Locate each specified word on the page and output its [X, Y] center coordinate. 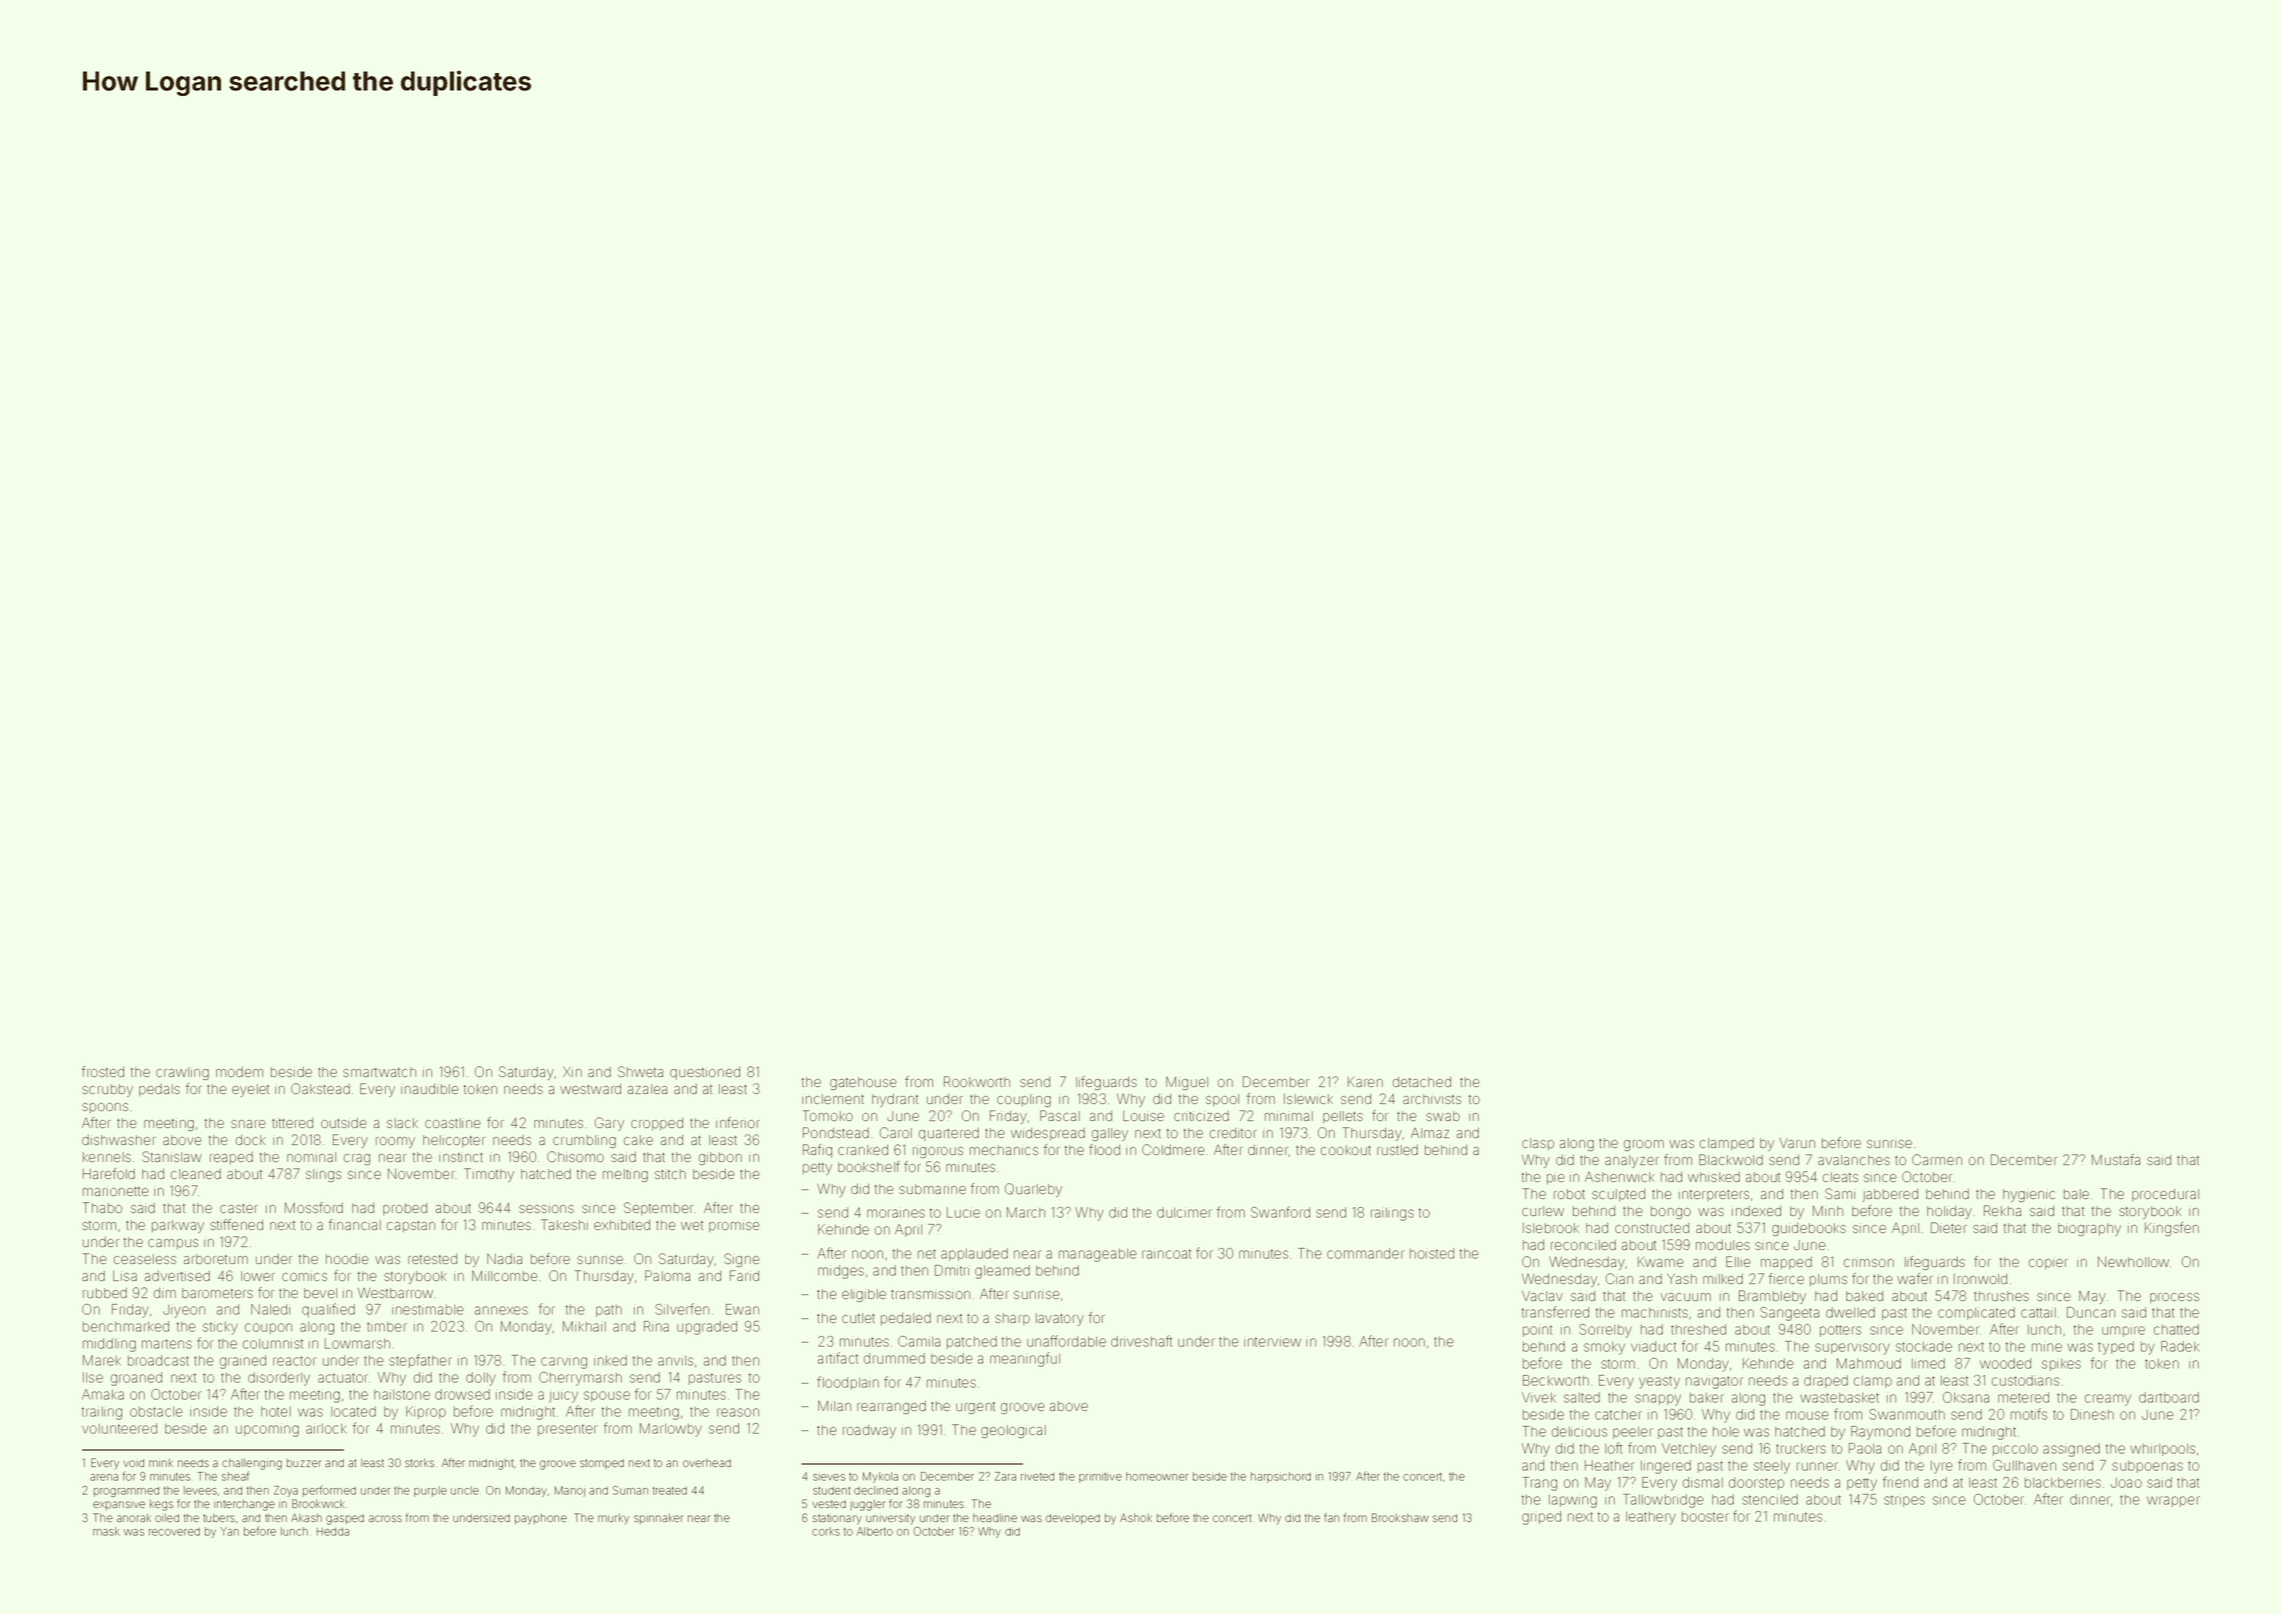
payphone [541, 1519]
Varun [1797, 1143]
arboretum [216, 1259]
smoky [1604, 1348]
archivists [1432, 1099]
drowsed [462, 1394]
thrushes [2001, 1296]
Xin [572, 1072]
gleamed [1002, 1272]
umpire [2123, 1331]
